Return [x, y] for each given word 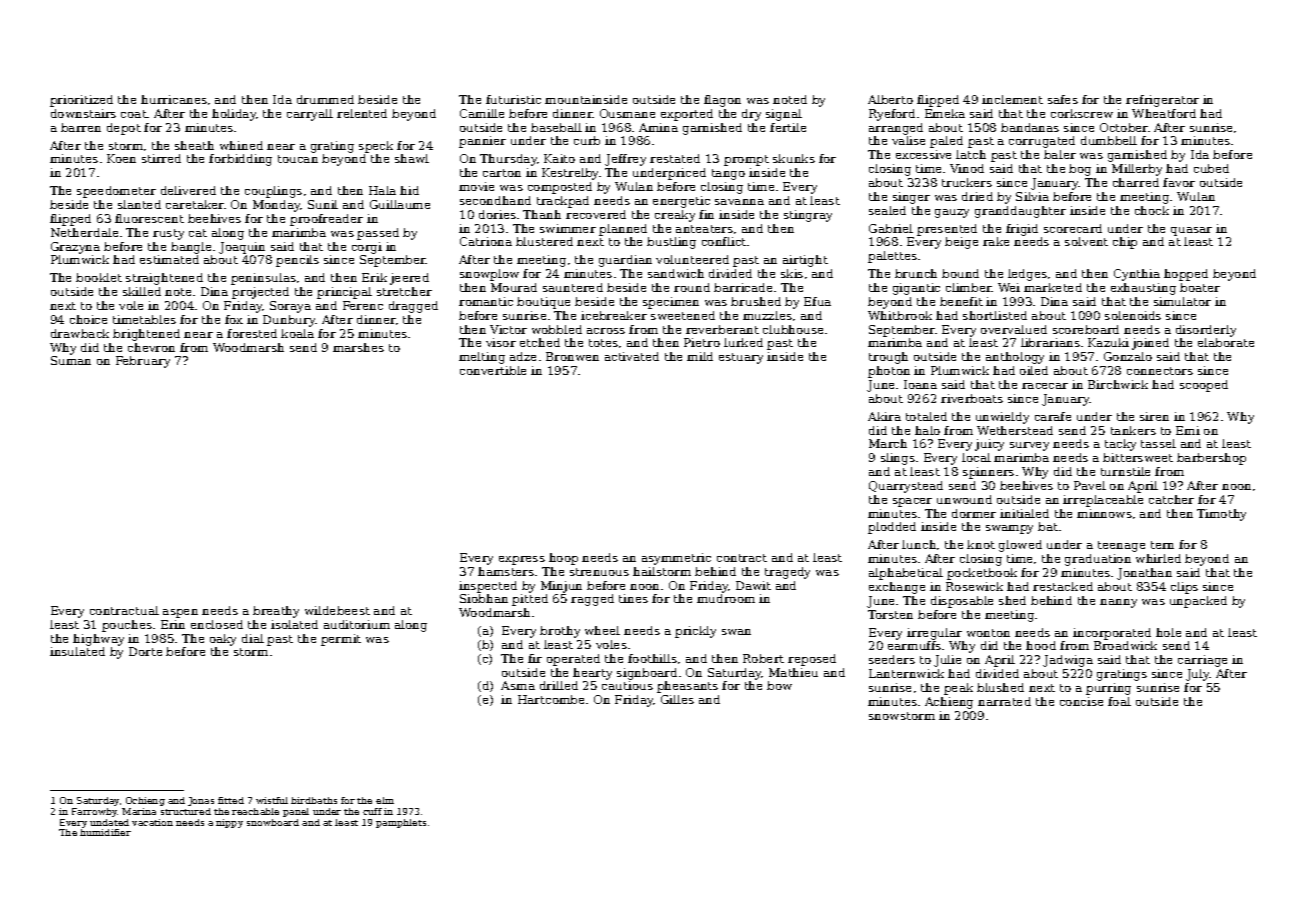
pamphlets [401, 823]
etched [540, 342]
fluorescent [149, 218]
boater [1200, 287]
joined [1150, 344]
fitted [231, 800]
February [143, 362]
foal [1119, 701]
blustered [544, 241]
